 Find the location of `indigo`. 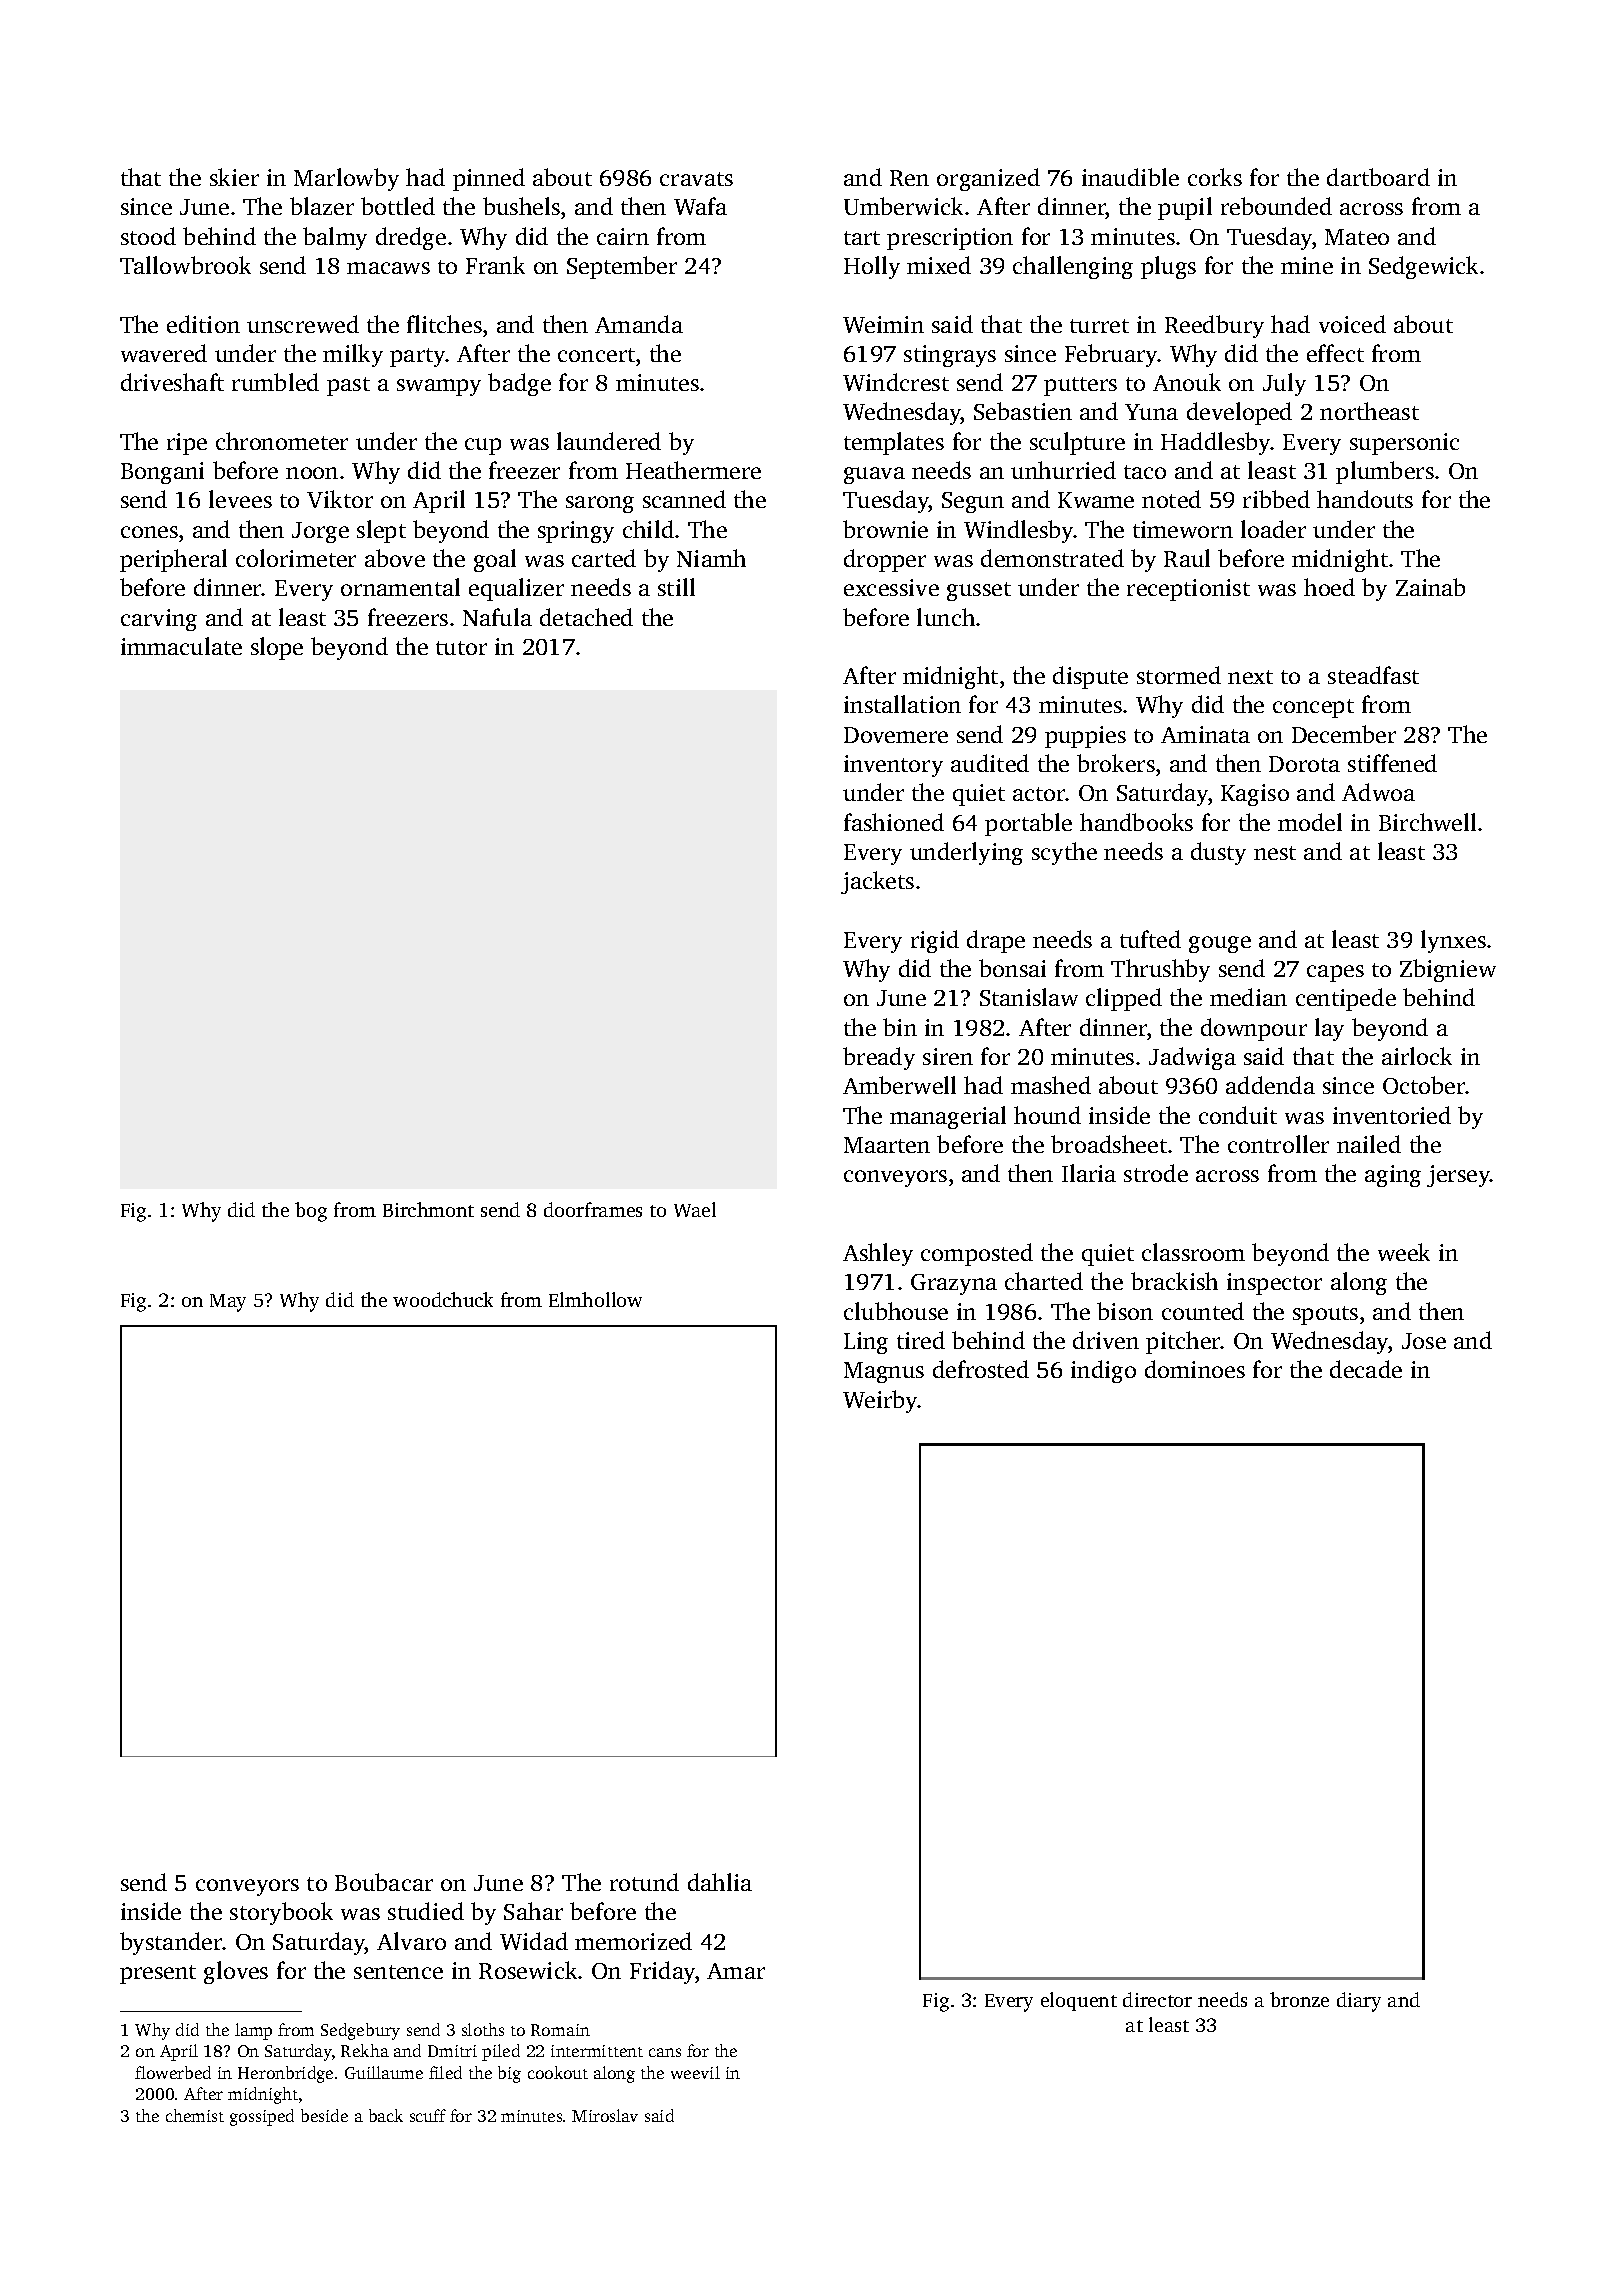

indigo is located at coordinates (1103, 1371).
